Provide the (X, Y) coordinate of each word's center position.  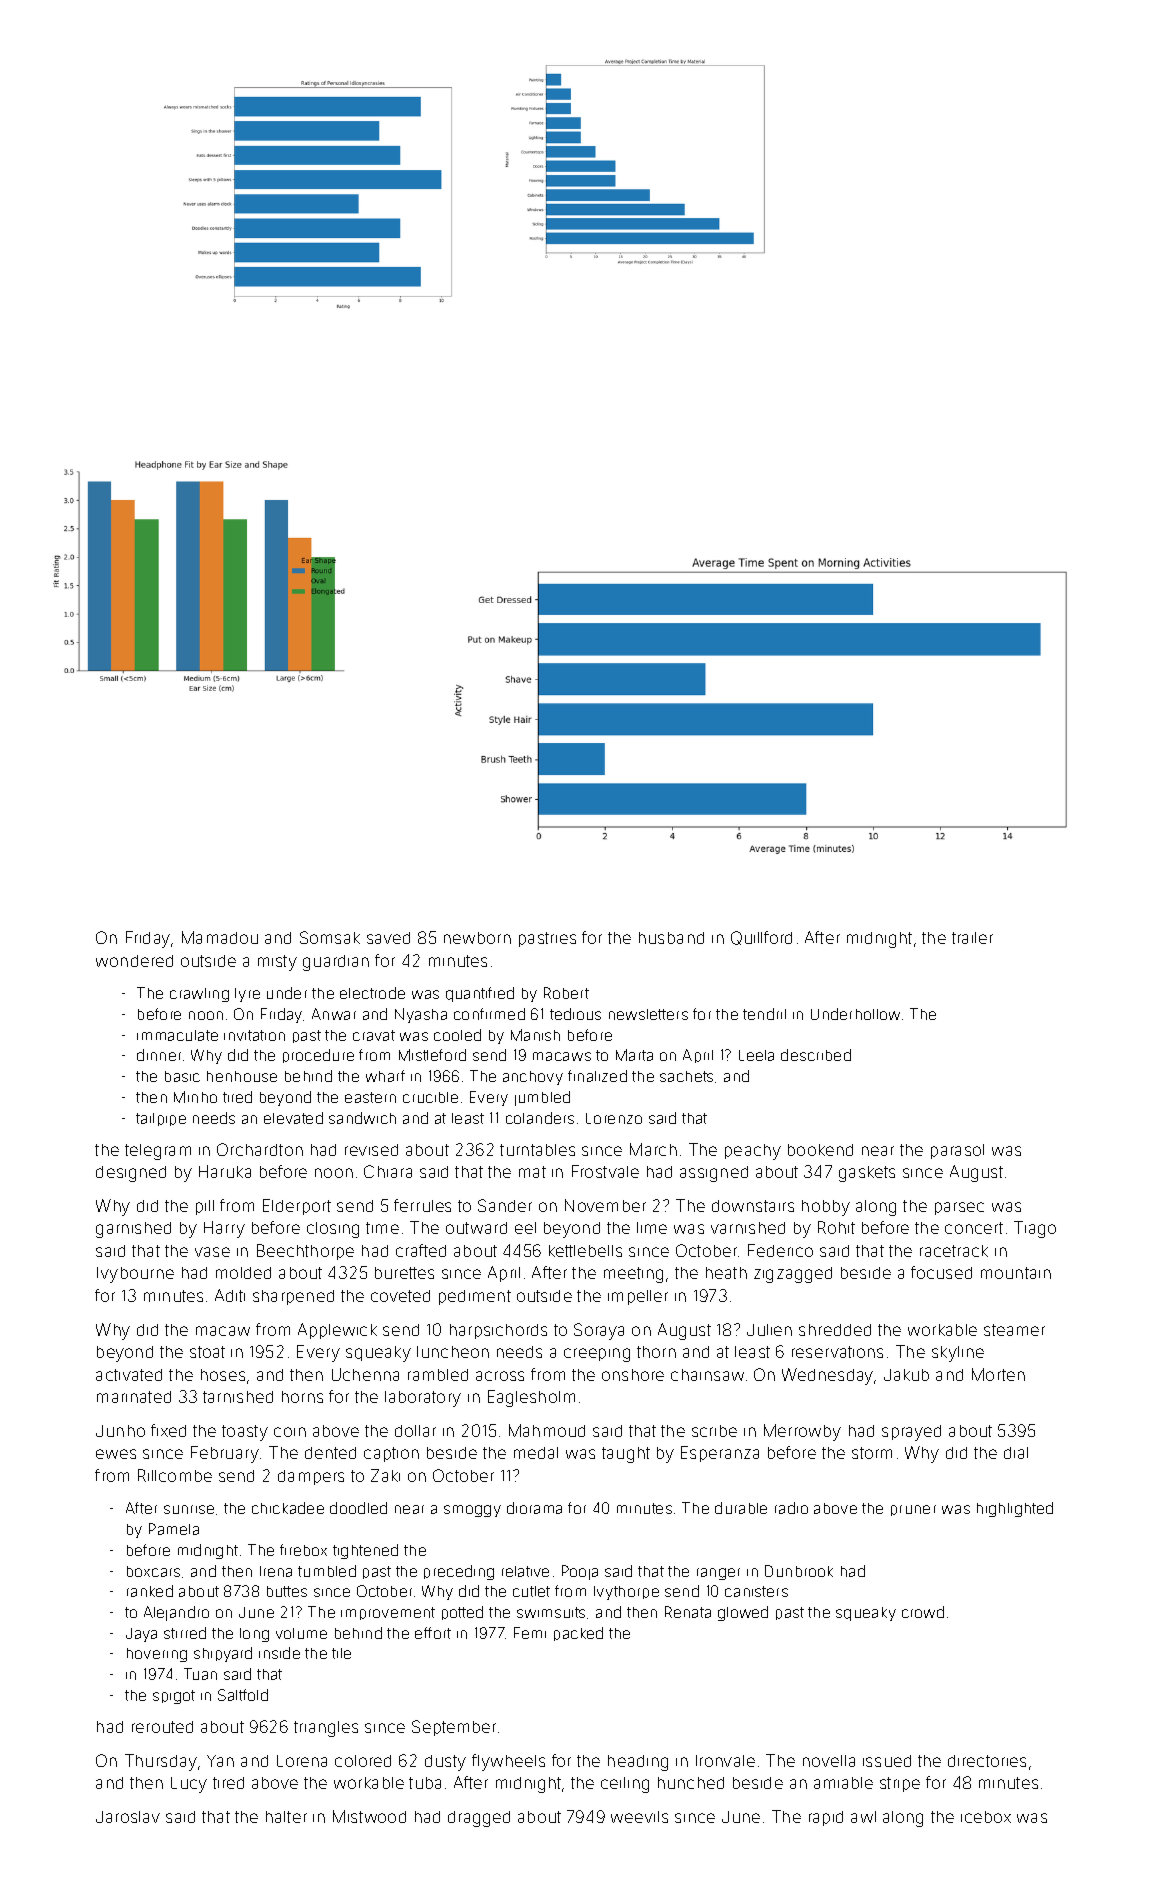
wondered (134, 961)
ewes (116, 1454)
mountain (1016, 1273)
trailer (972, 938)
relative (525, 1571)
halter (286, 1817)
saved (388, 938)
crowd (923, 1612)
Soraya (599, 1331)
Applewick (337, 1331)
